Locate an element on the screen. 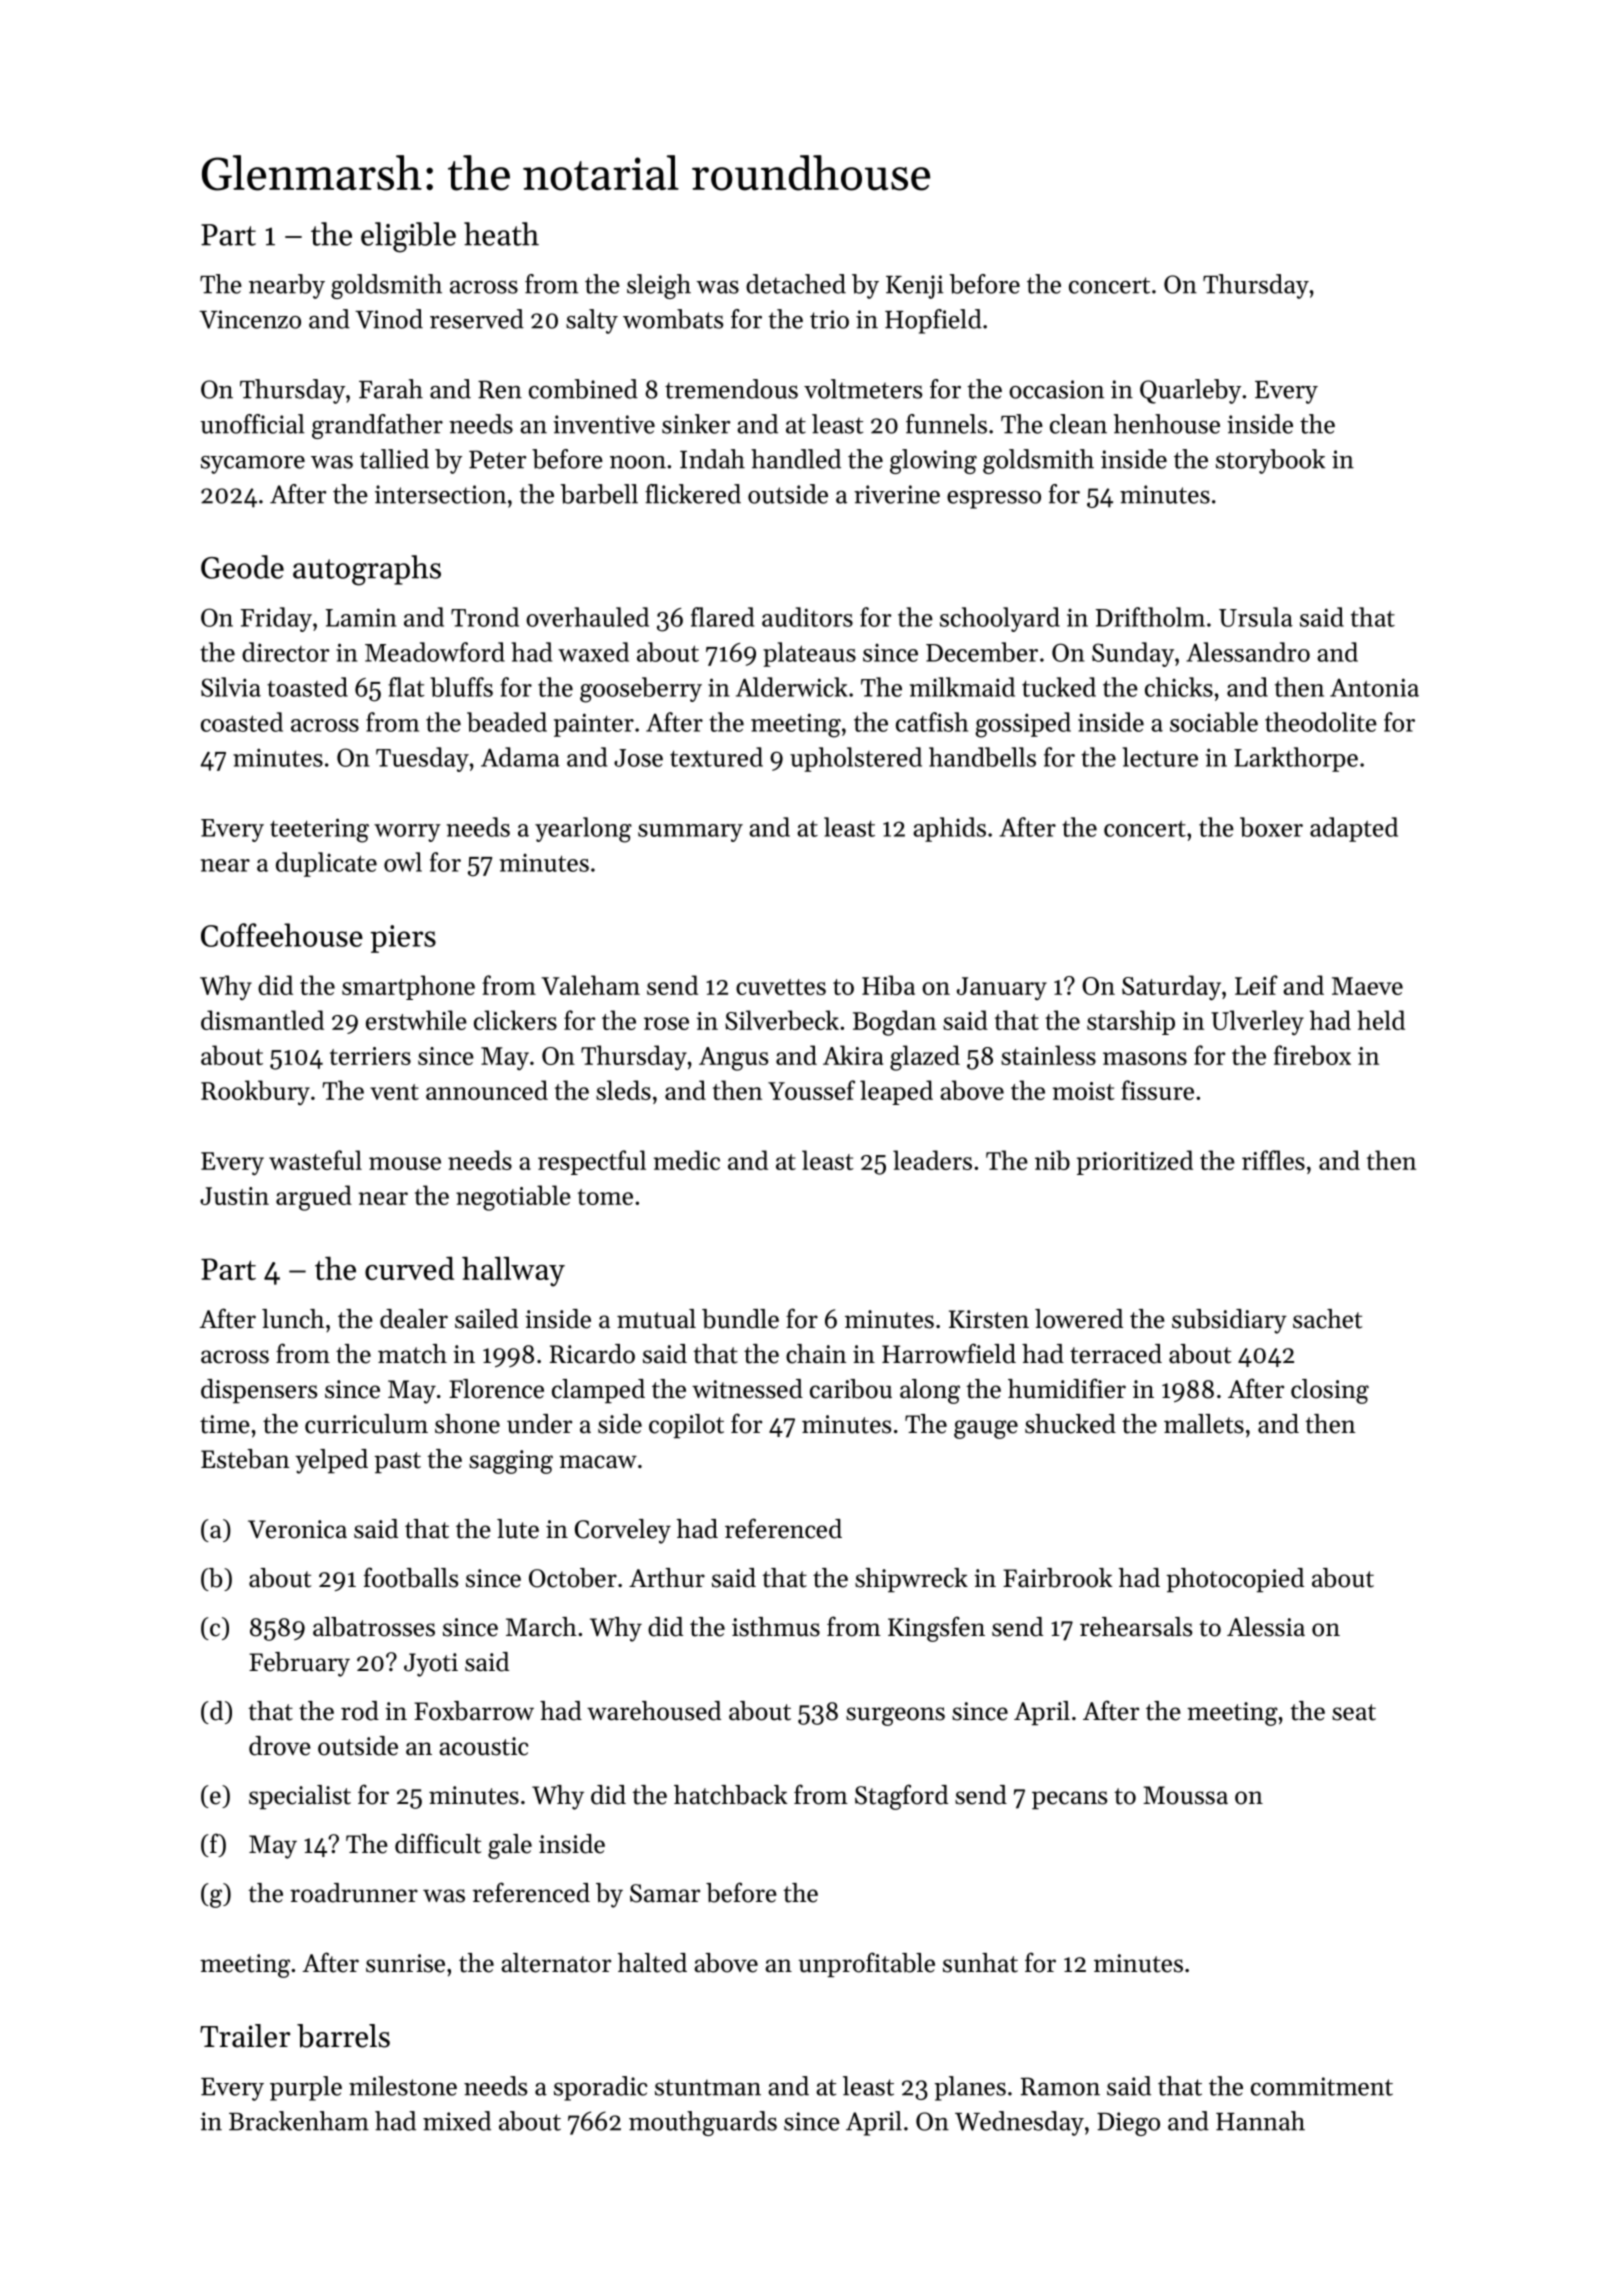 Image resolution: width=1620 pixels, height=2292 pixels. Stagford is located at coordinates (901, 1797).
